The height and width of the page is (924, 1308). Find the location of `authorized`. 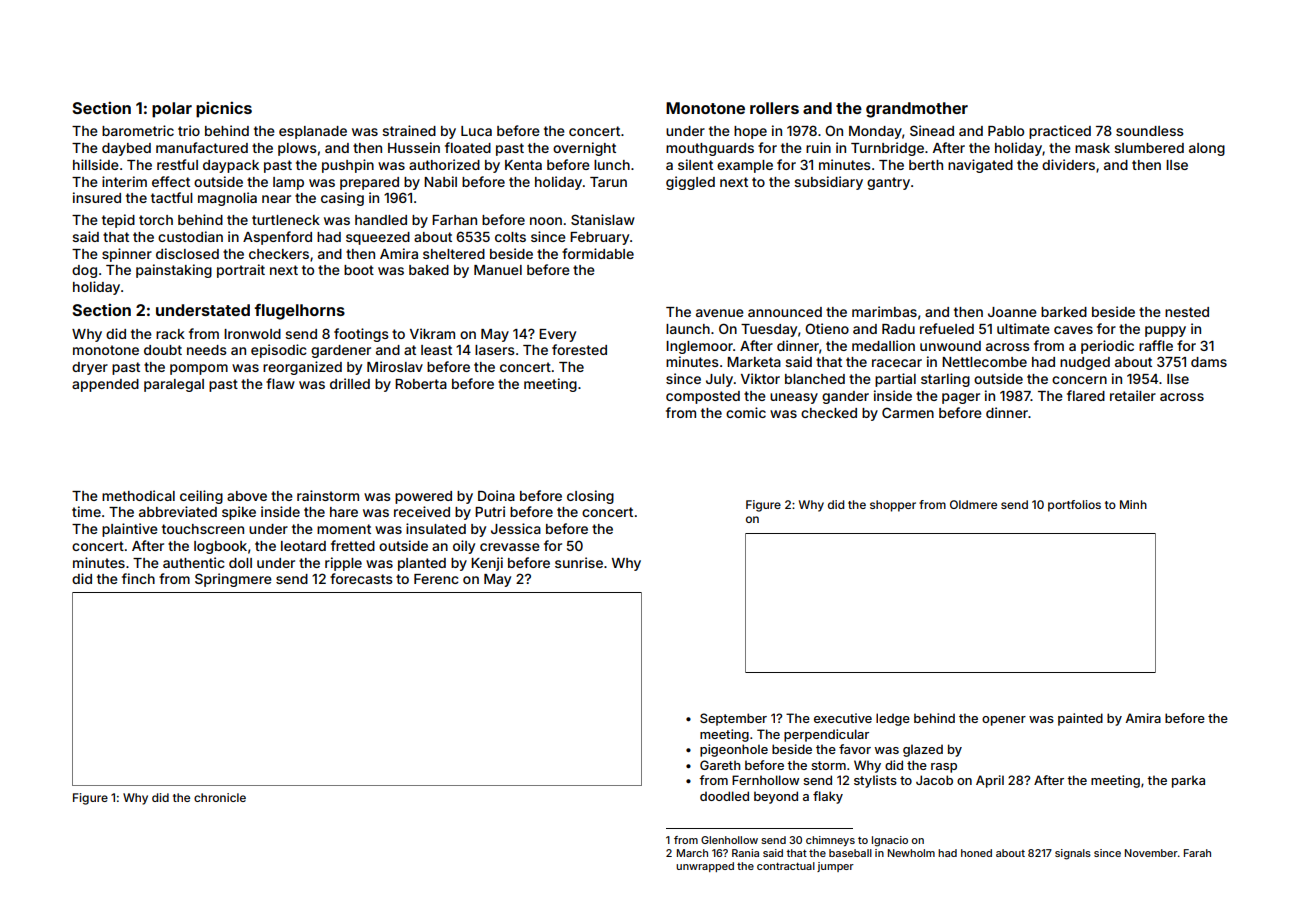

authorized is located at coordinates (444, 164).
